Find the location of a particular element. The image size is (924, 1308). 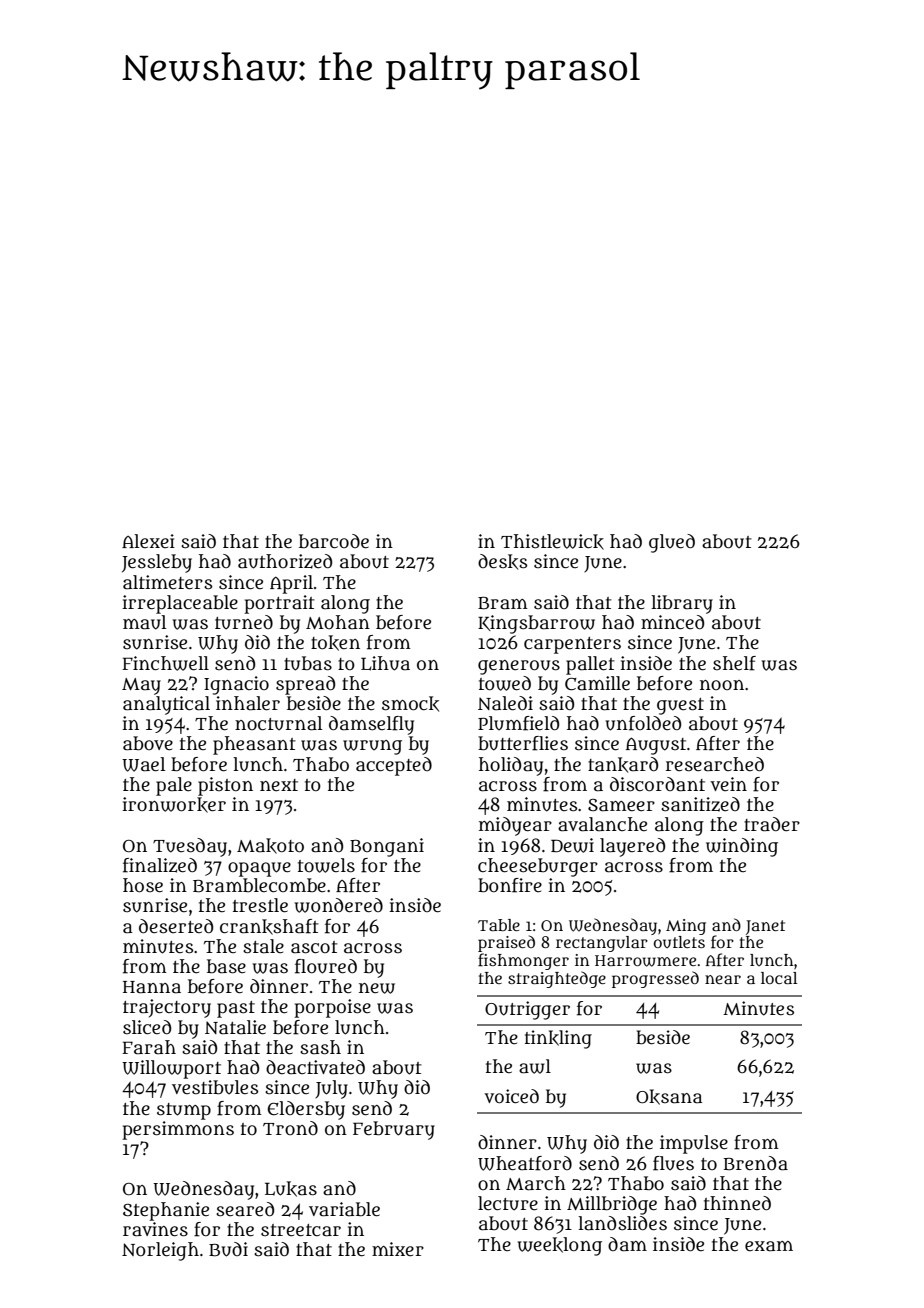

layered is located at coordinates (632, 847).
